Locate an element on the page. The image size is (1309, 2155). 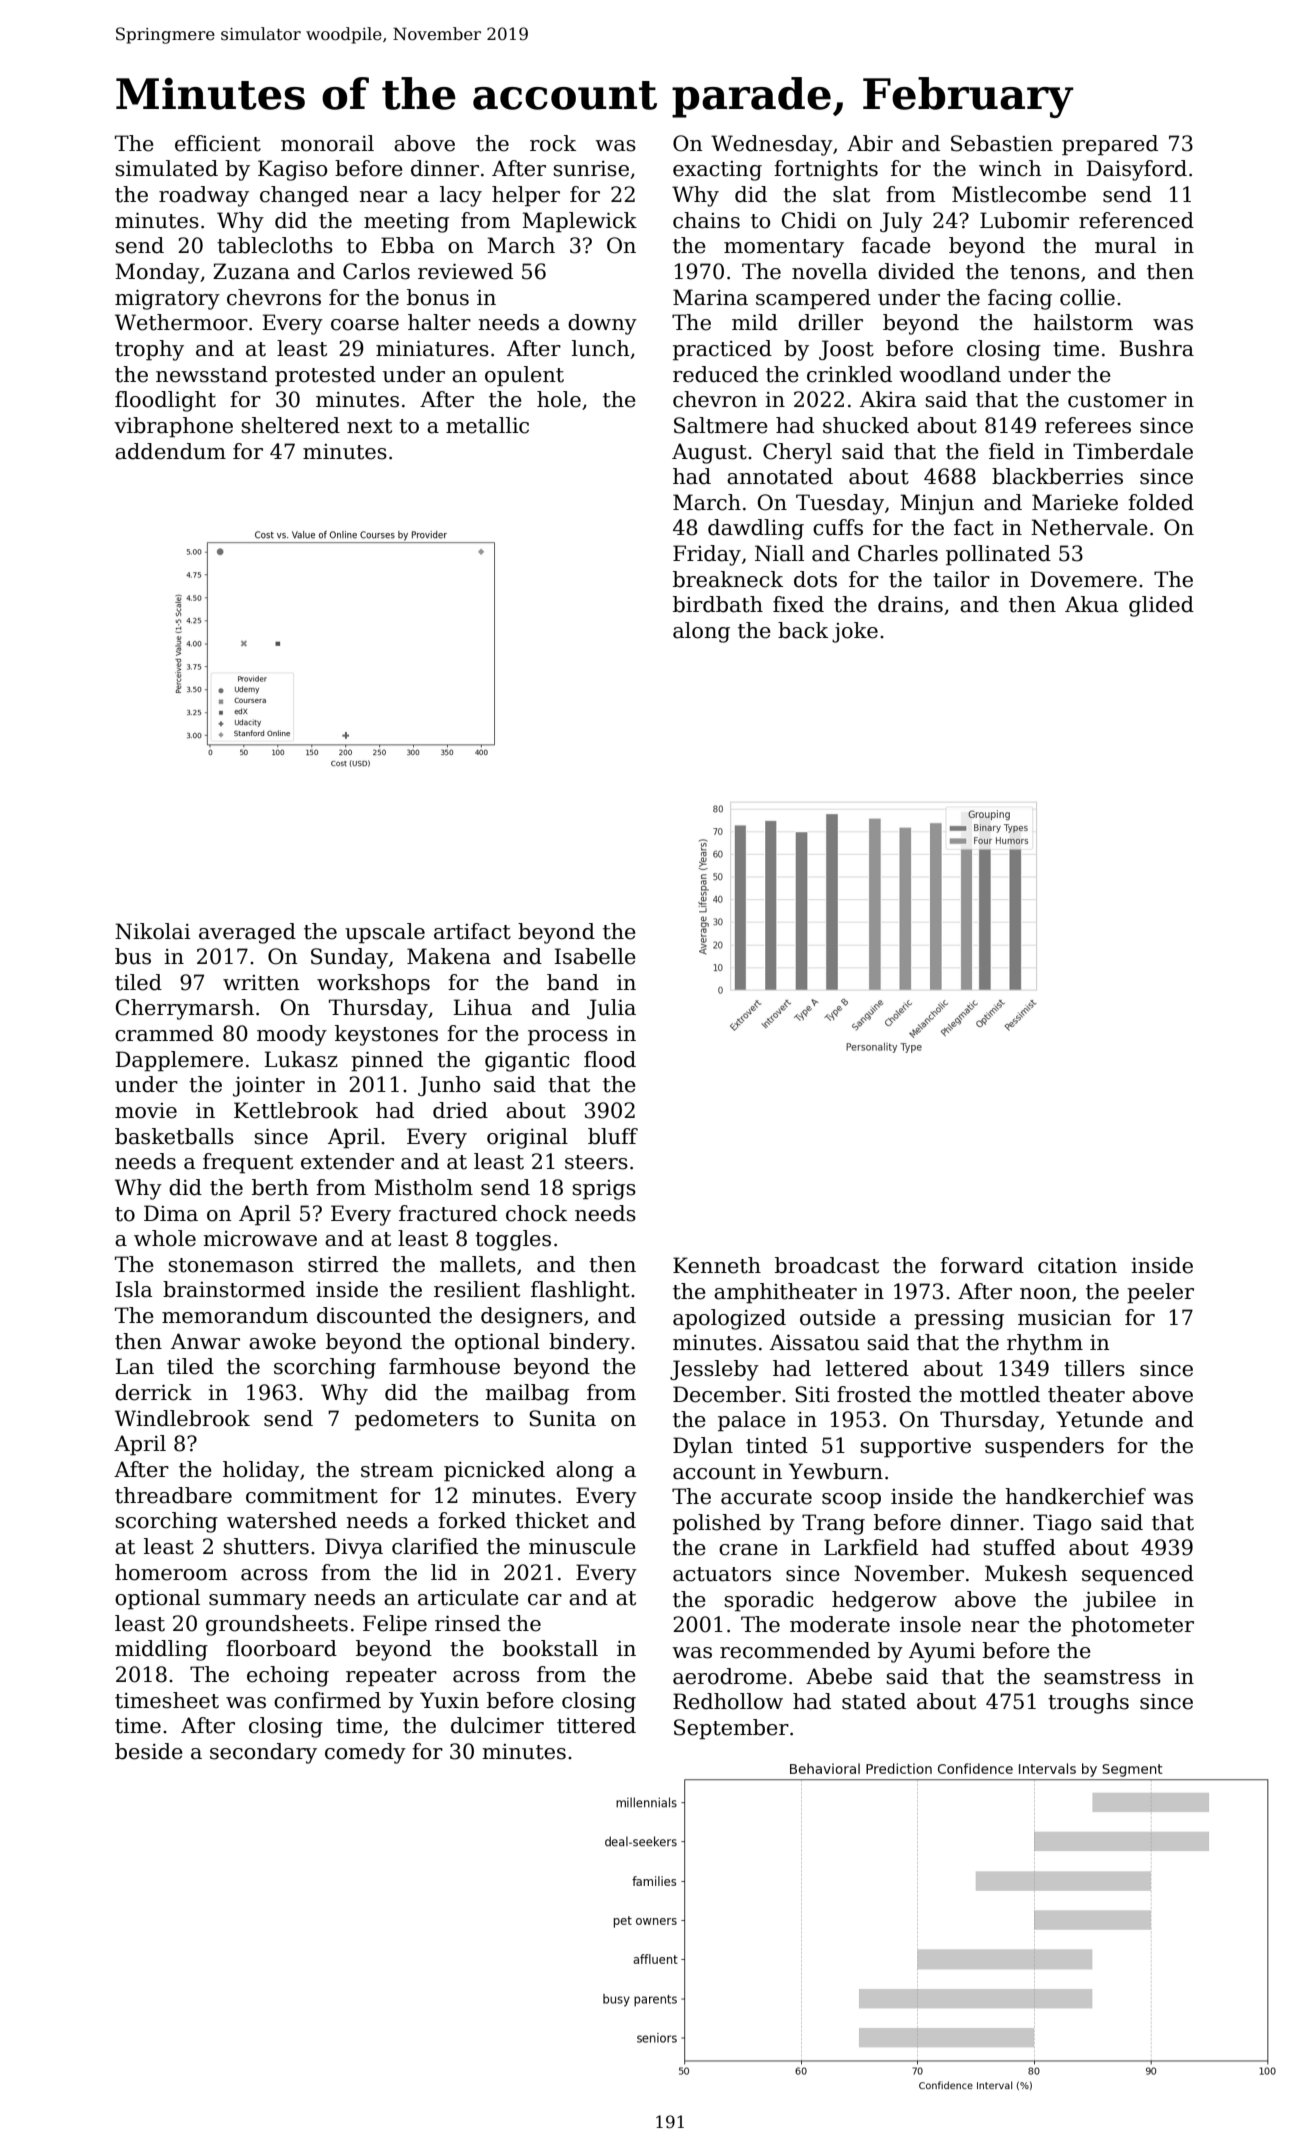
Maplewick is located at coordinates (579, 222).
